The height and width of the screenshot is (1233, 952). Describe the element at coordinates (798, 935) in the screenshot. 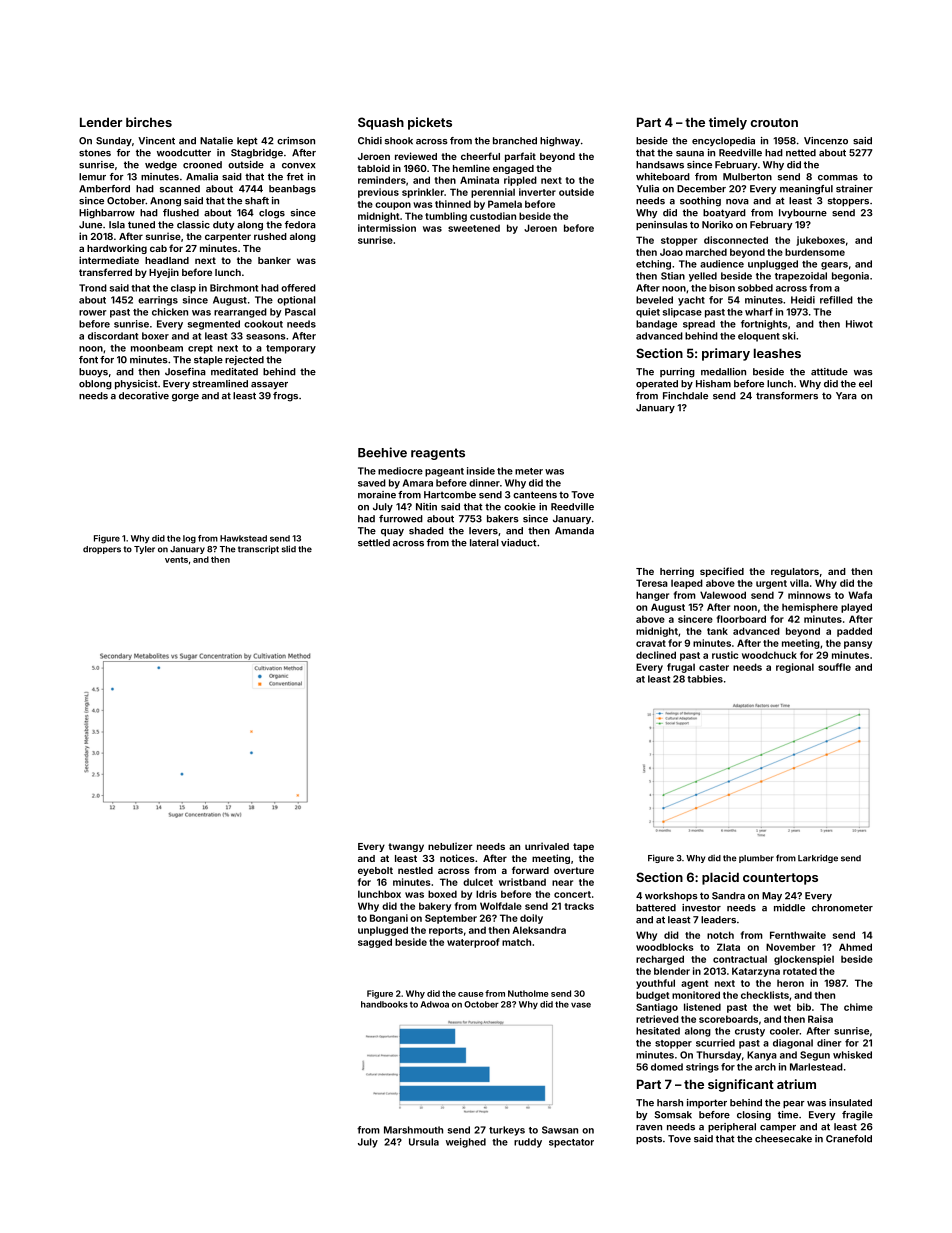

I see `Fernthwaite` at that location.
